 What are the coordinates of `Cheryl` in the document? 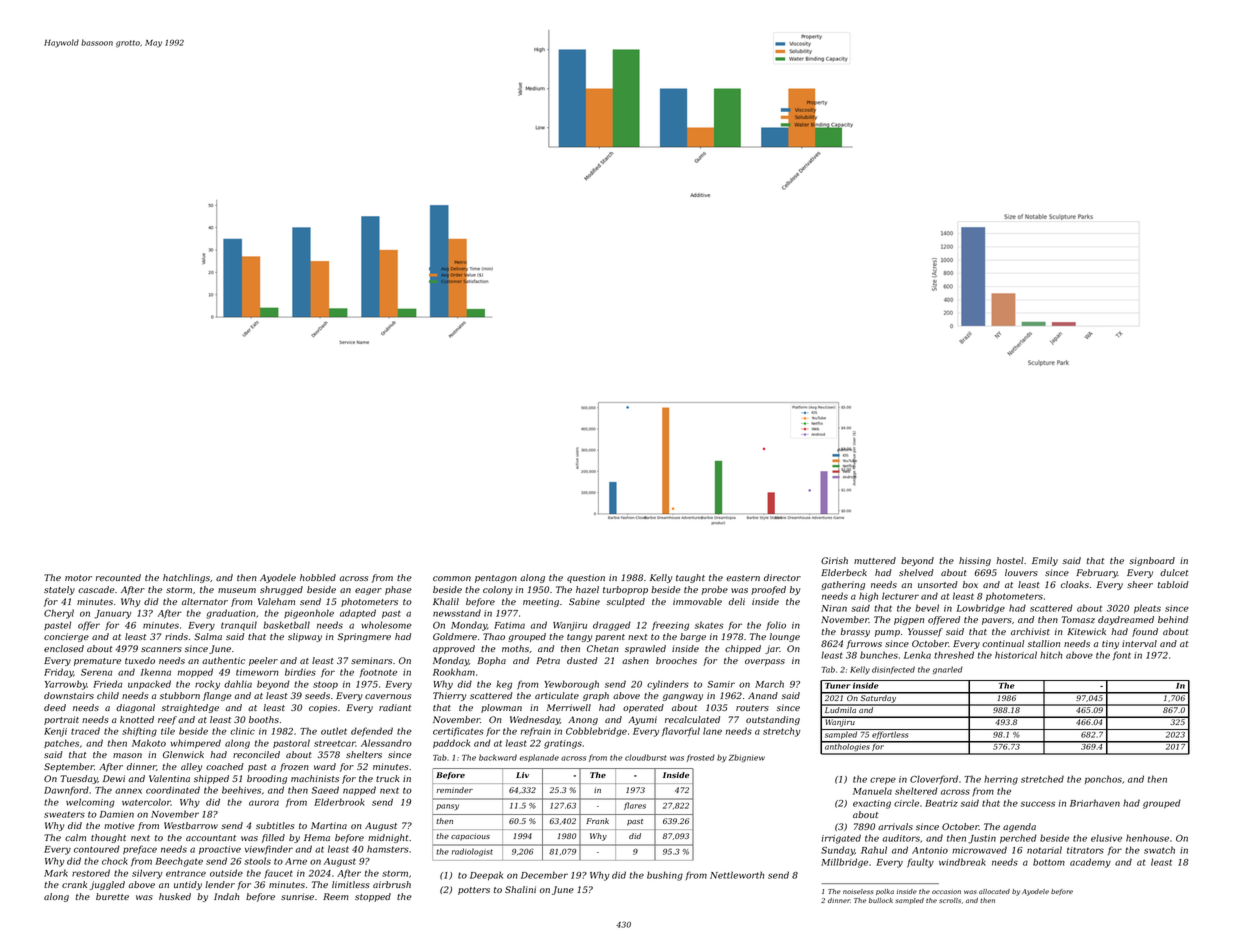 It's located at (59, 614).
